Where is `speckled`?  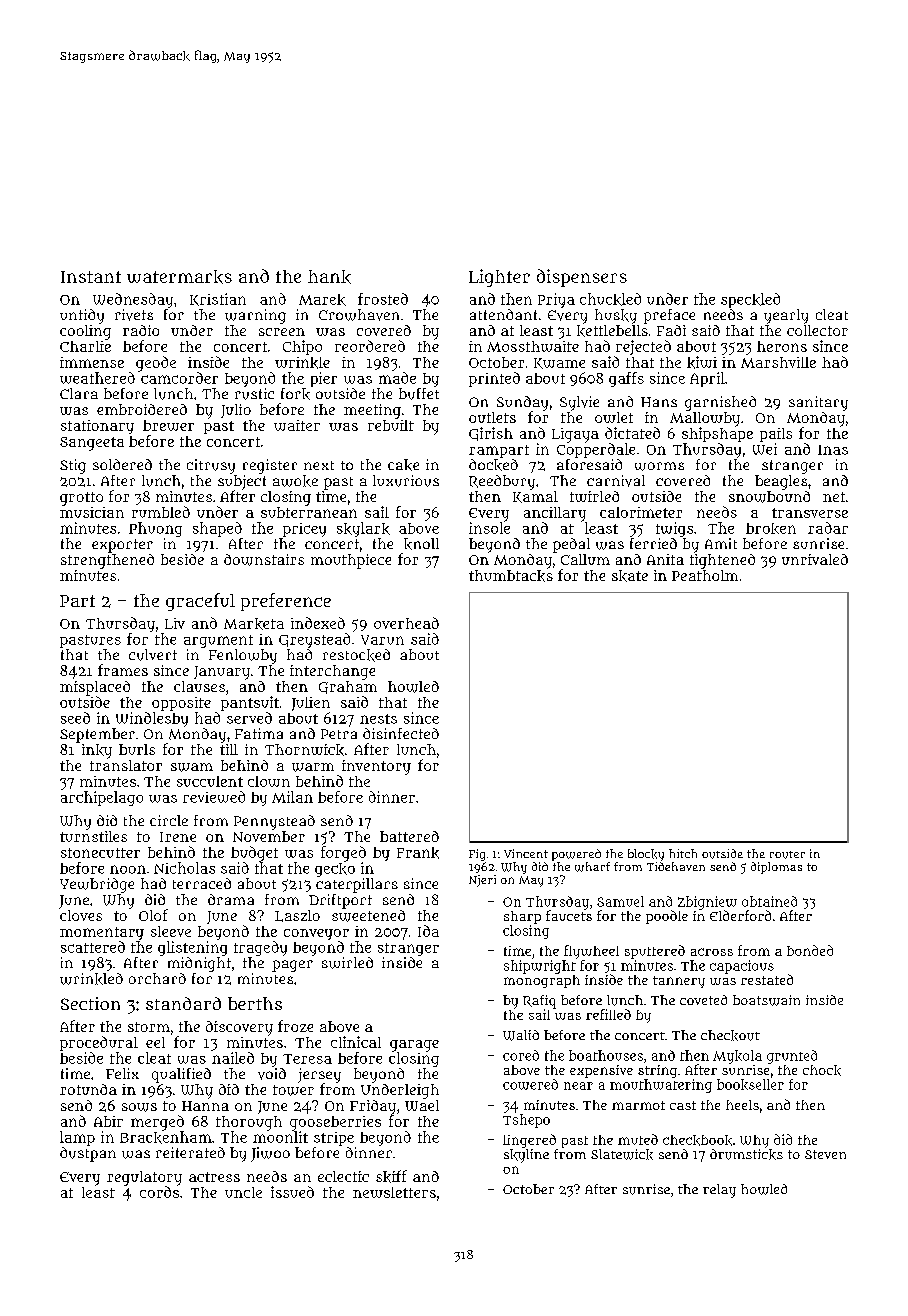 speckled is located at coordinates (750, 300).
